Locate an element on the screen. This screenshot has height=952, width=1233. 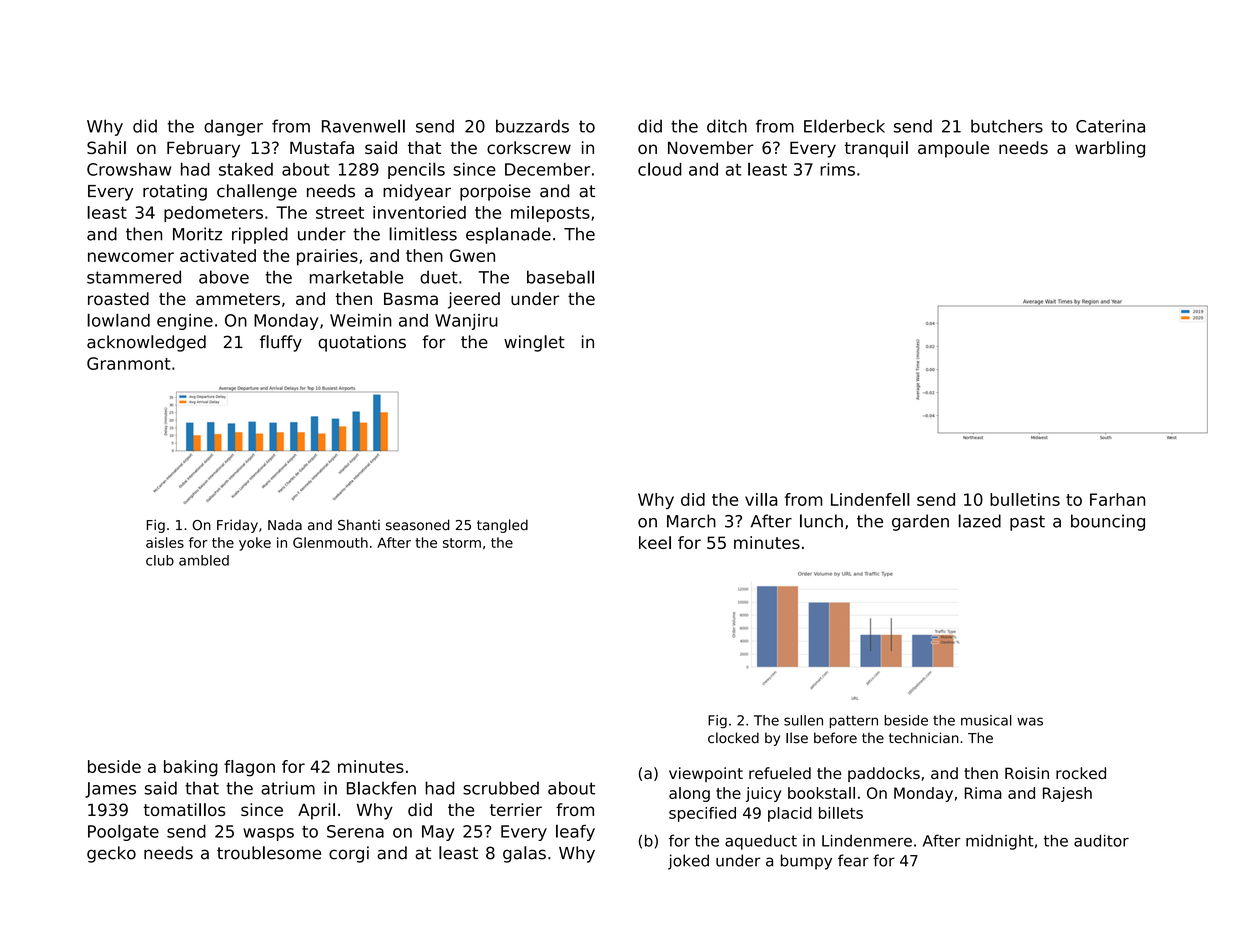
ditch is located at coordinates (727, 126).
